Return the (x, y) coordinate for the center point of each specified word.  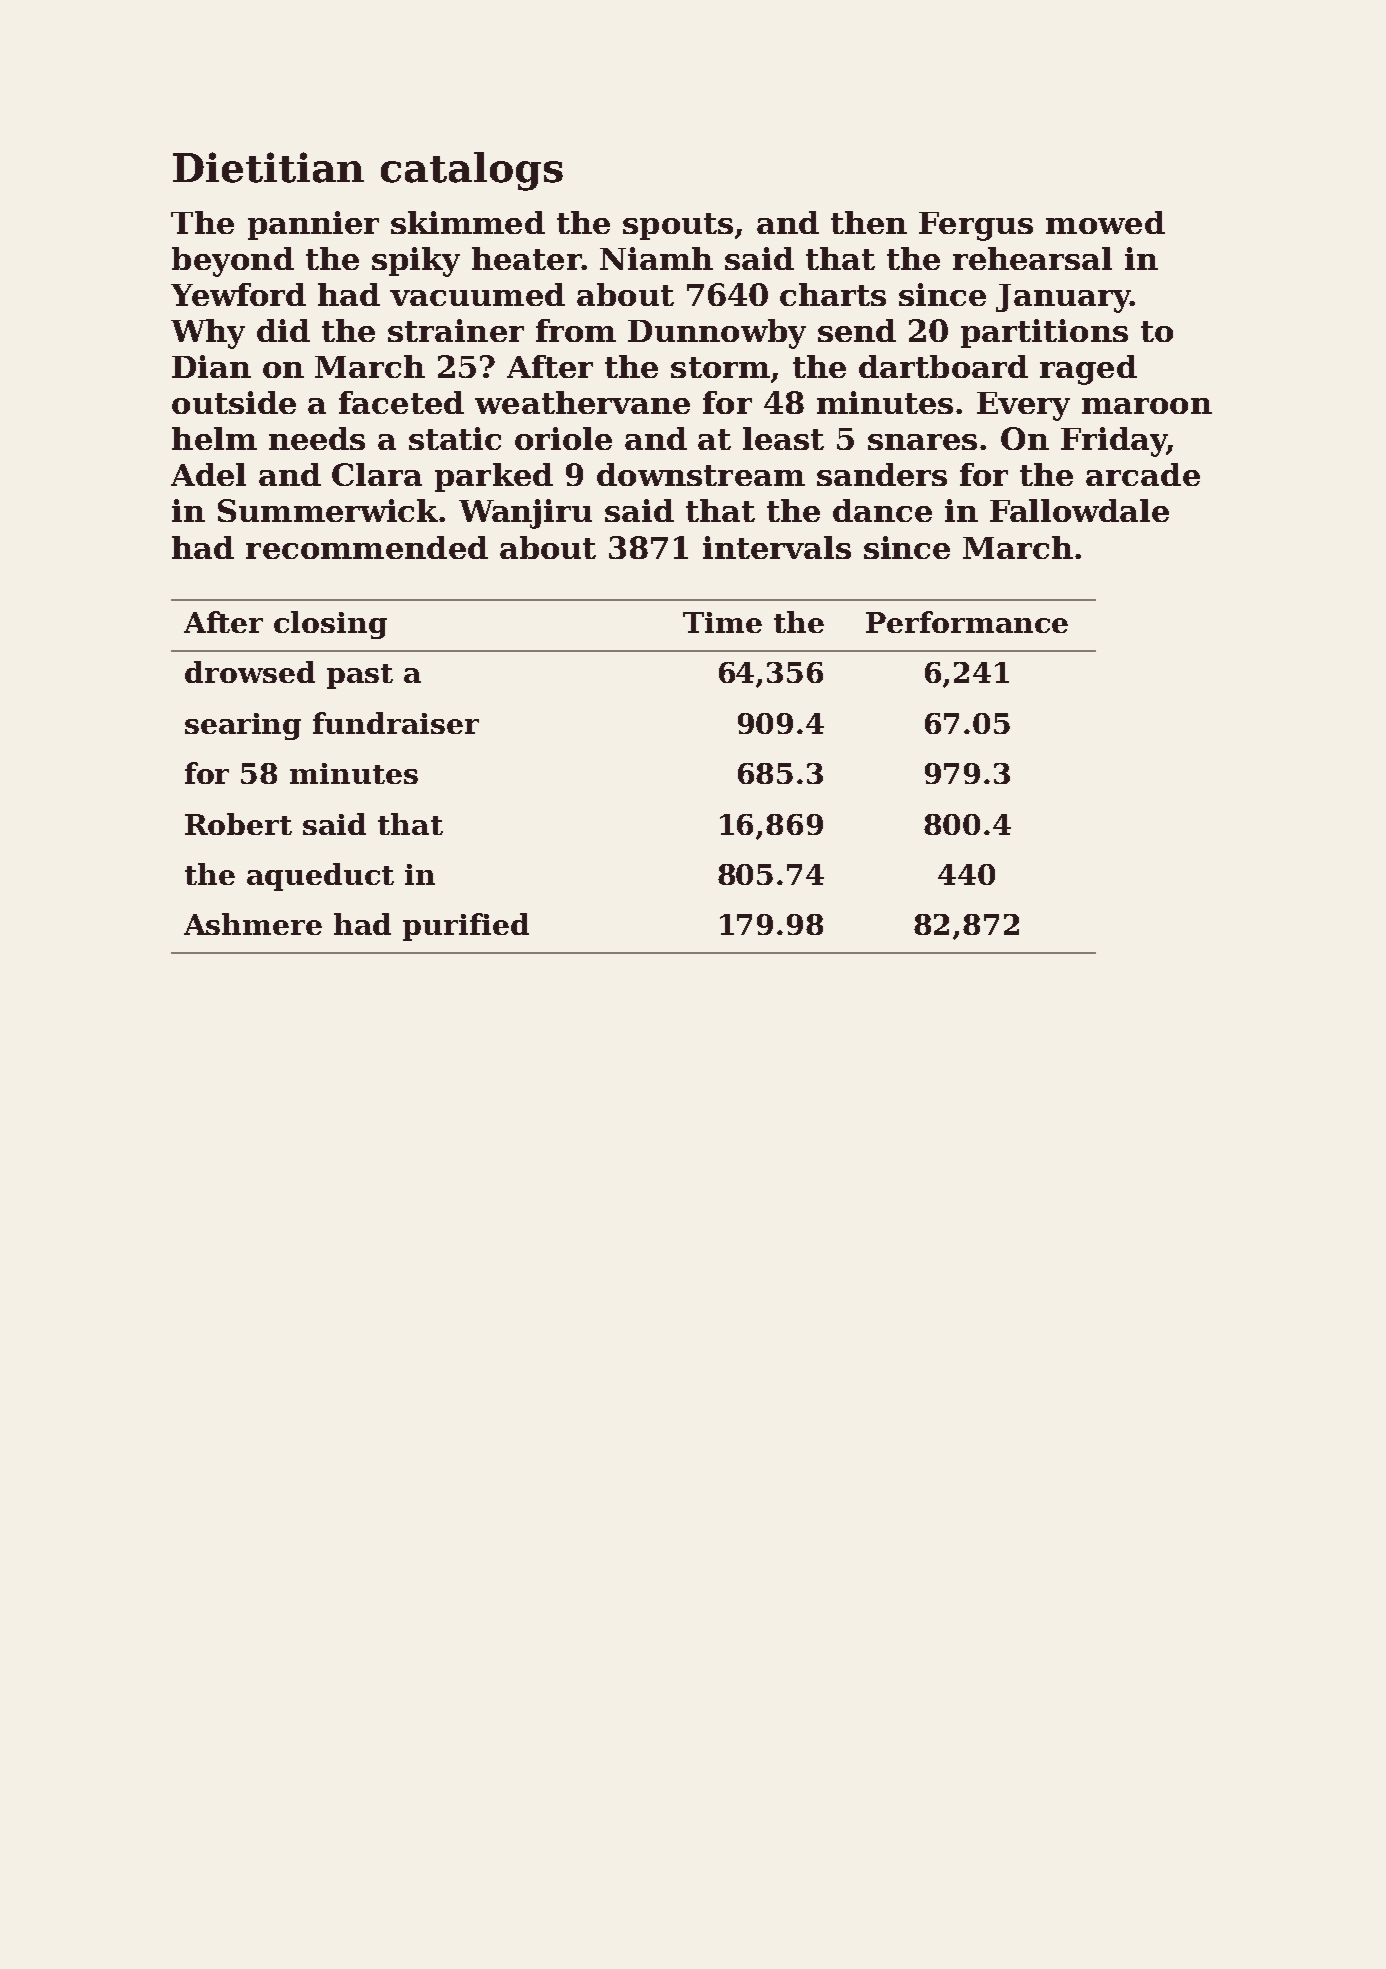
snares (922, 442)
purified (466, 927)
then (869, 222)
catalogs (472, 171)
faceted (401, 402)
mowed (1105, 222)
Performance (967, 622)
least (783, 438)
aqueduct (320, 877)
